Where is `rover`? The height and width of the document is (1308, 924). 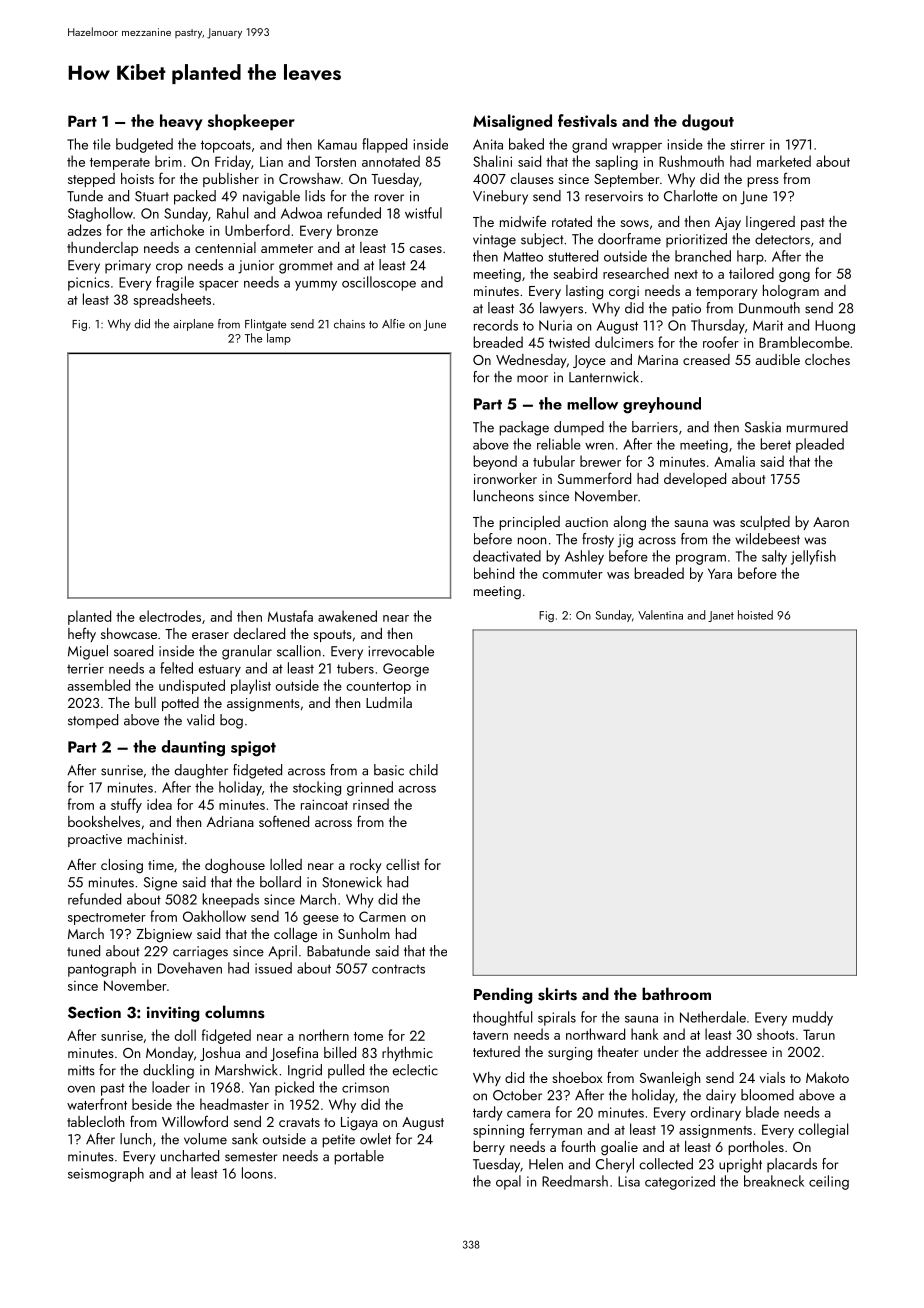 rover is located at coordinates (389, 198).
